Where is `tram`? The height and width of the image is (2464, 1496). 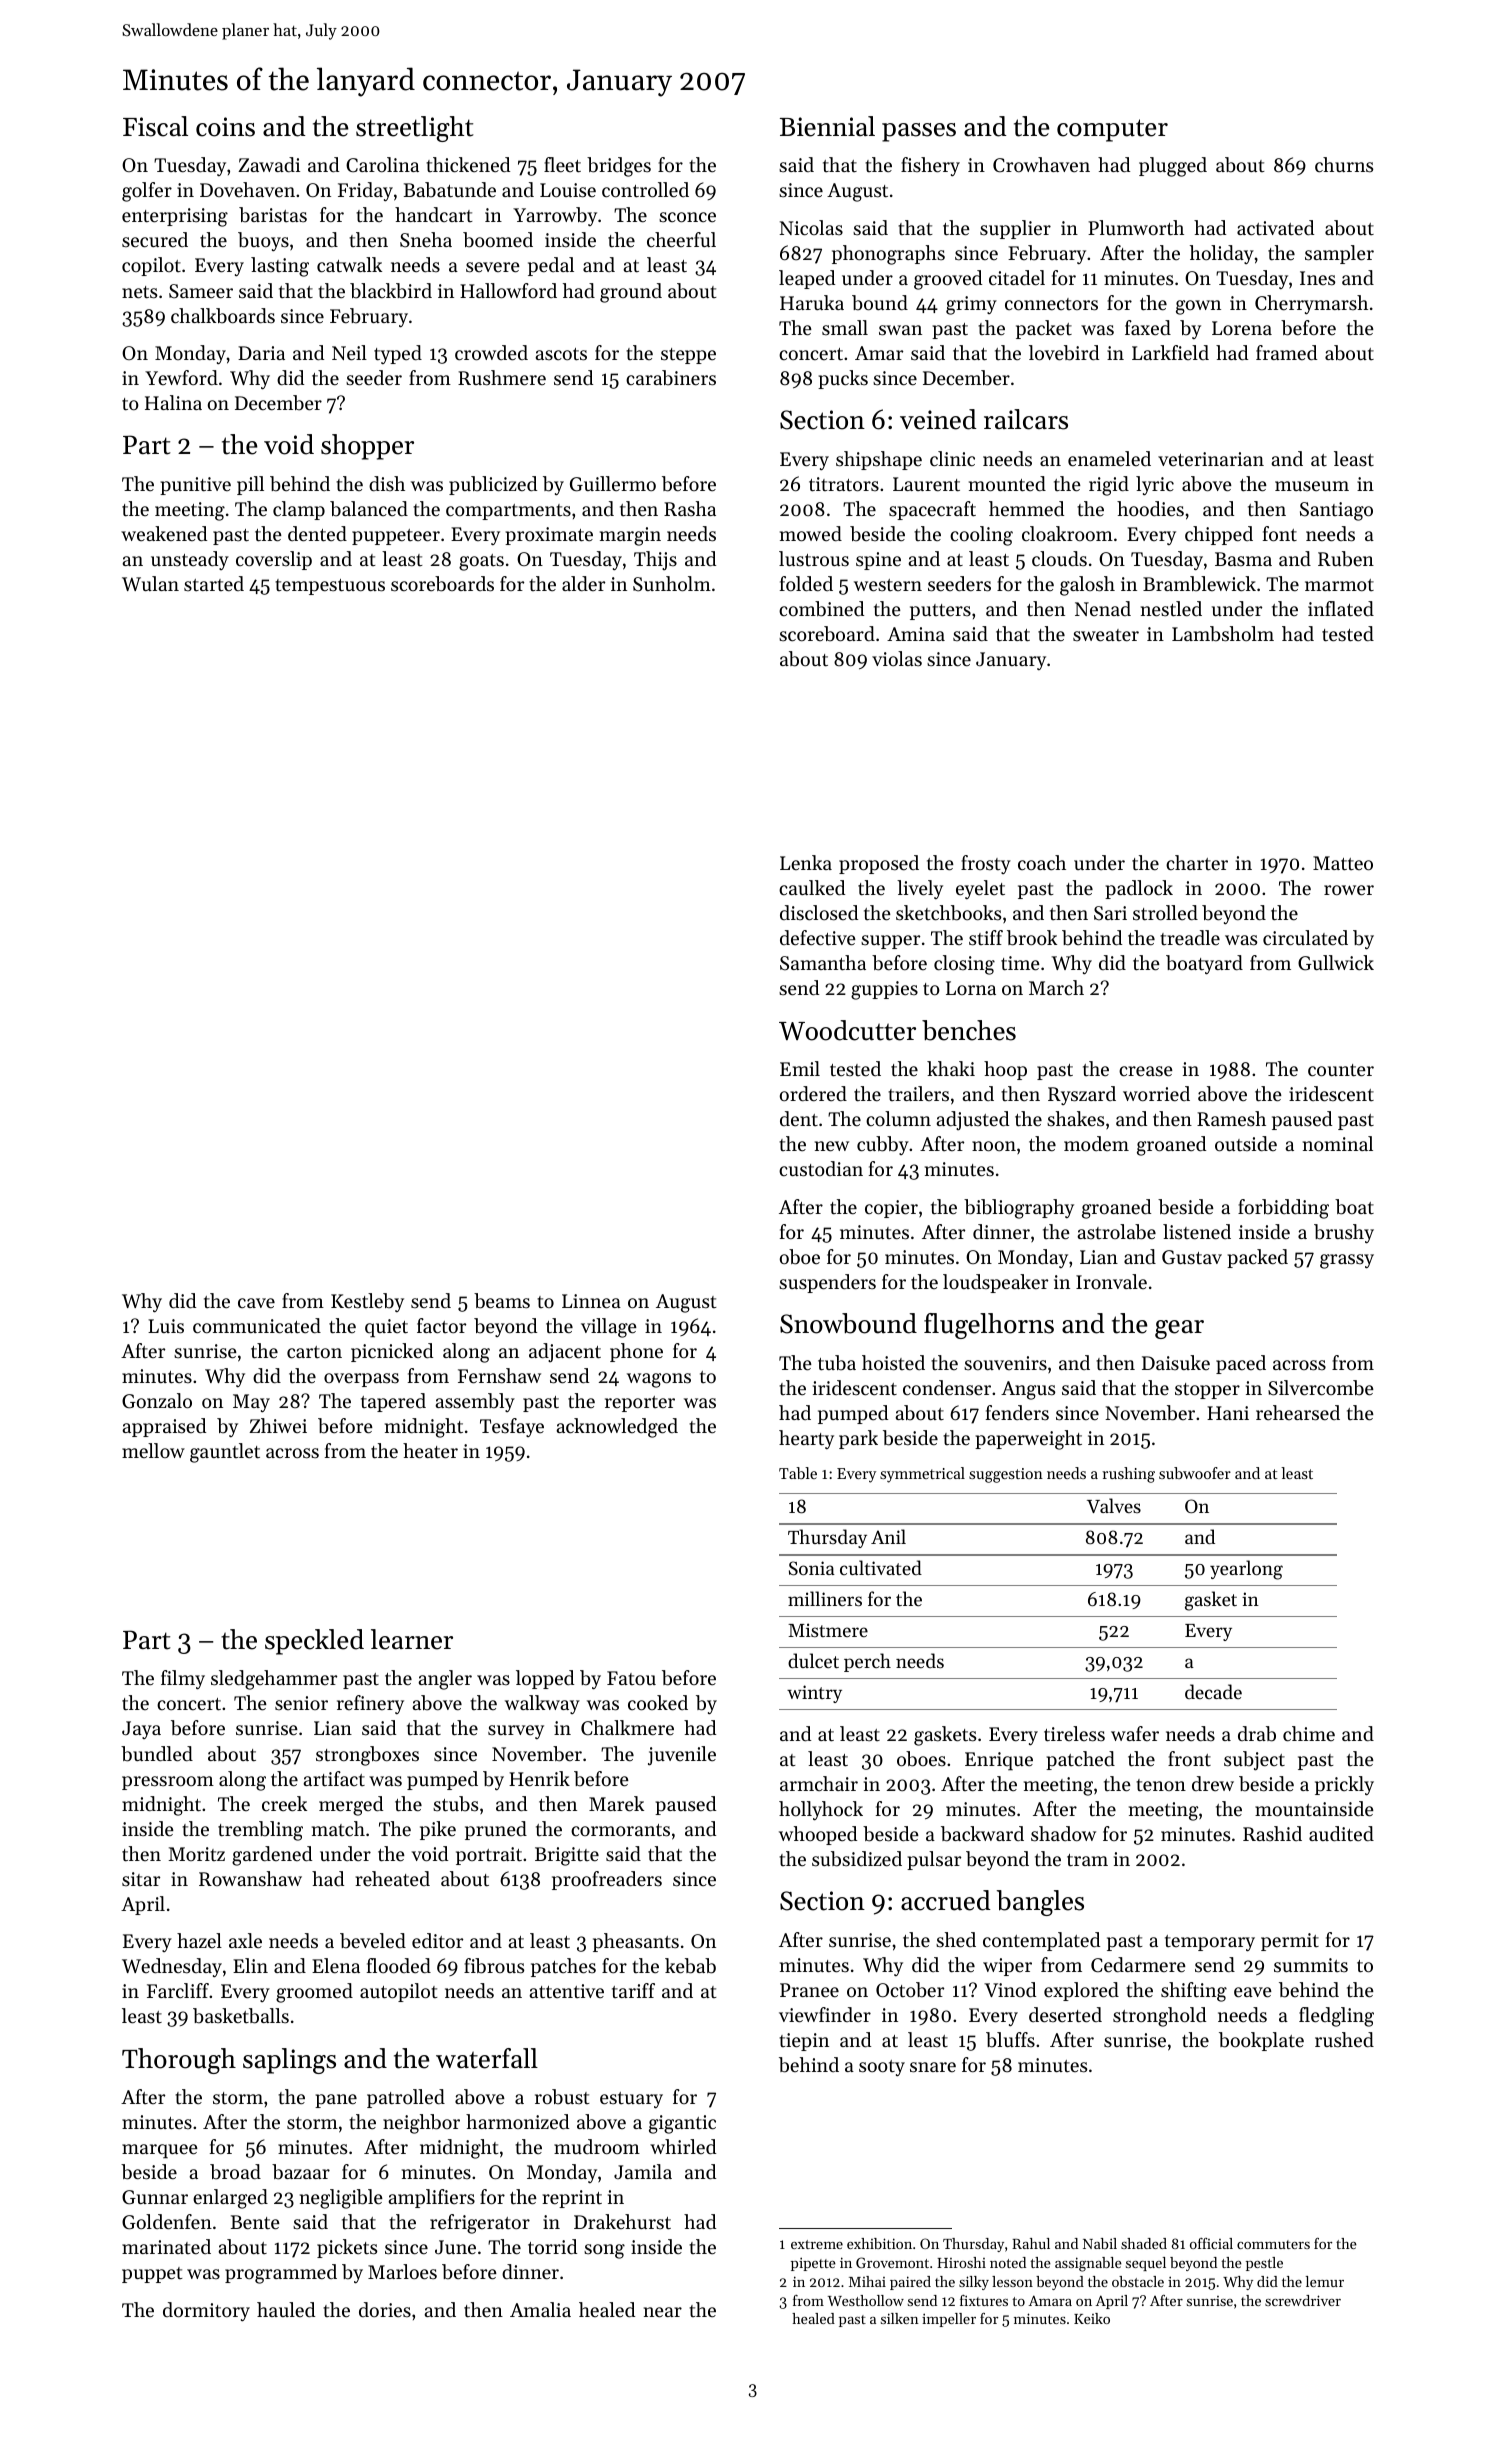 tram is located at coordinates (1087, 1860).
